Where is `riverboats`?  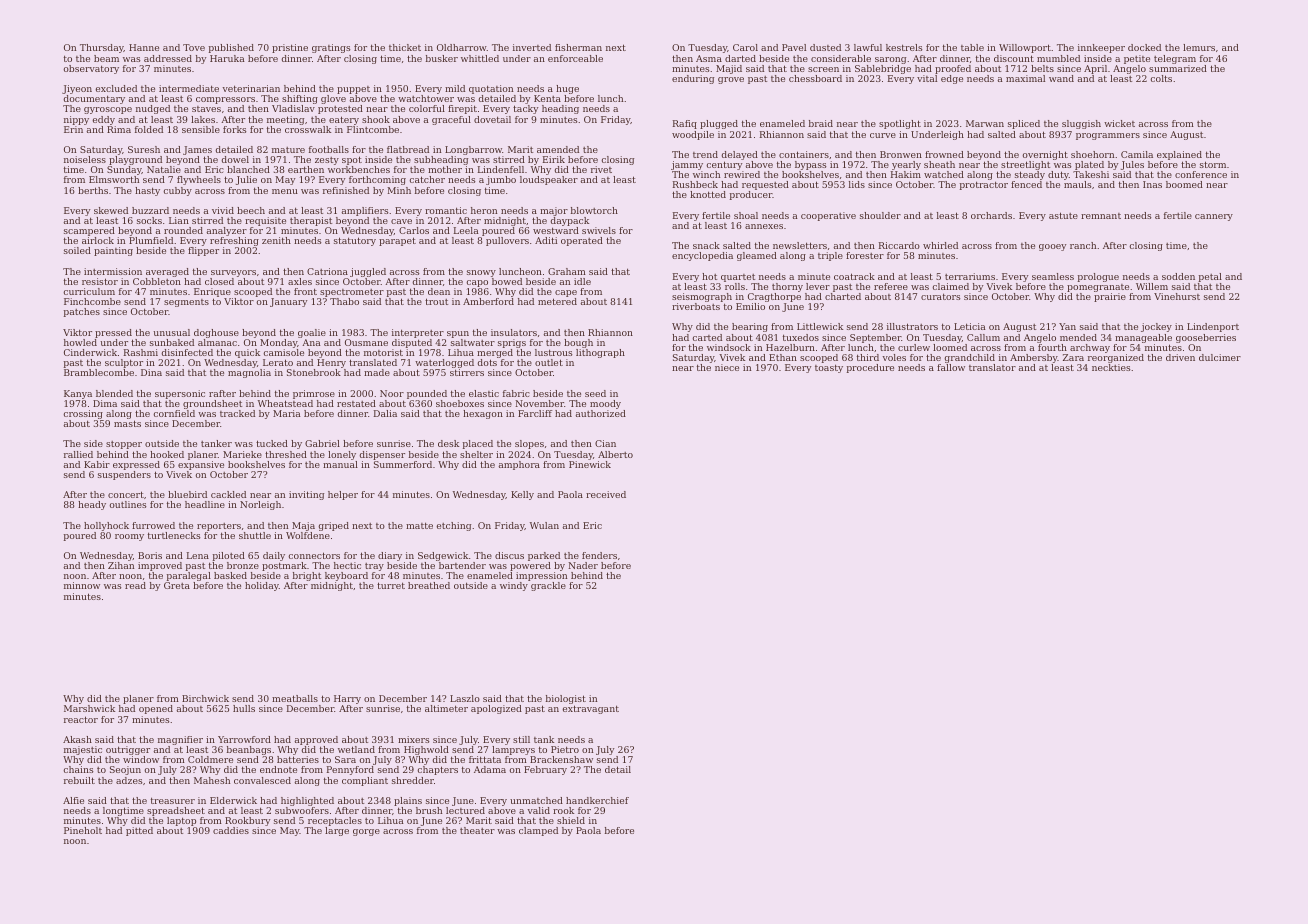
riverboats is located at coordinates (696, 306).
